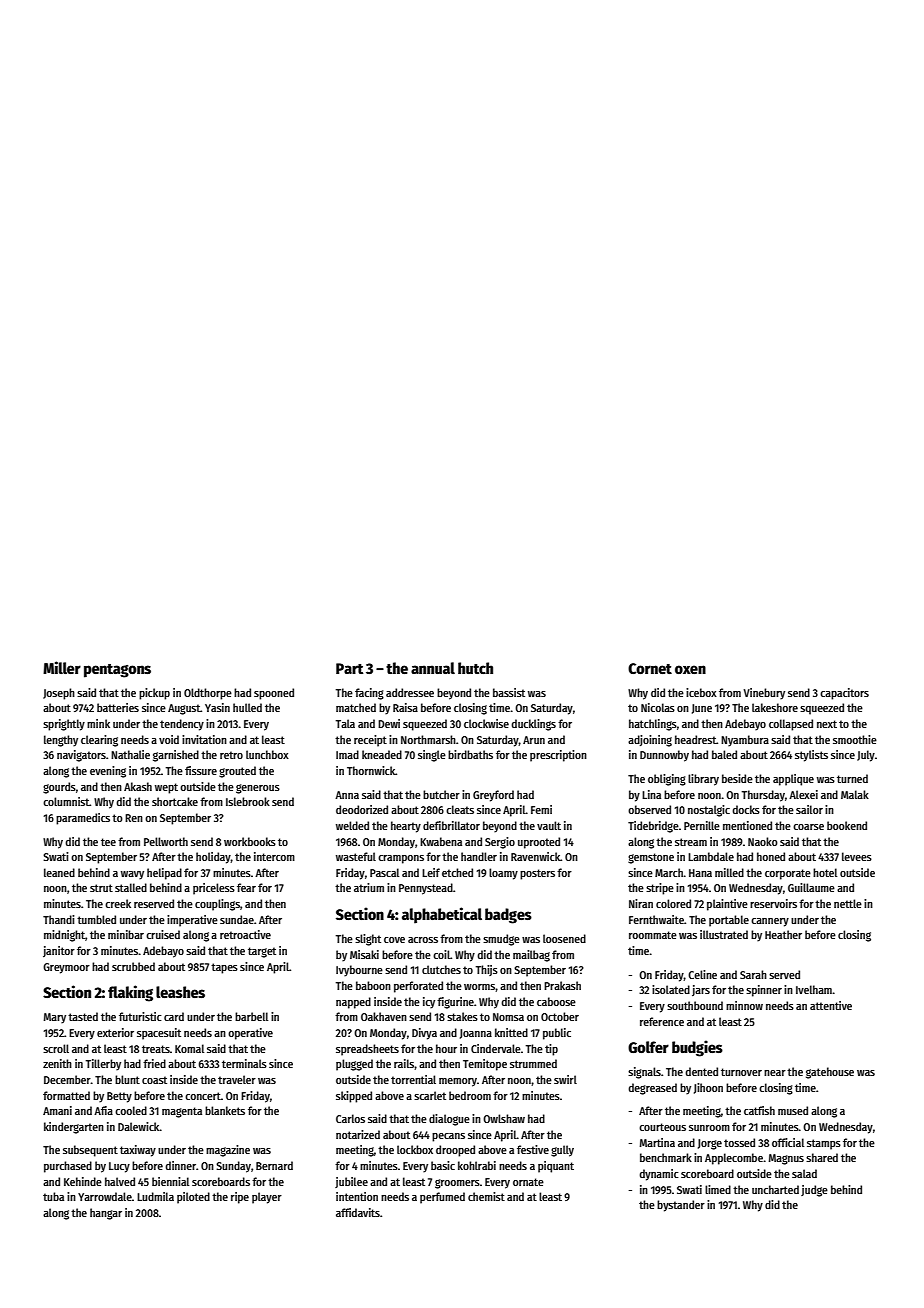  I want to click on Ludmila, so click(155, 1196).
